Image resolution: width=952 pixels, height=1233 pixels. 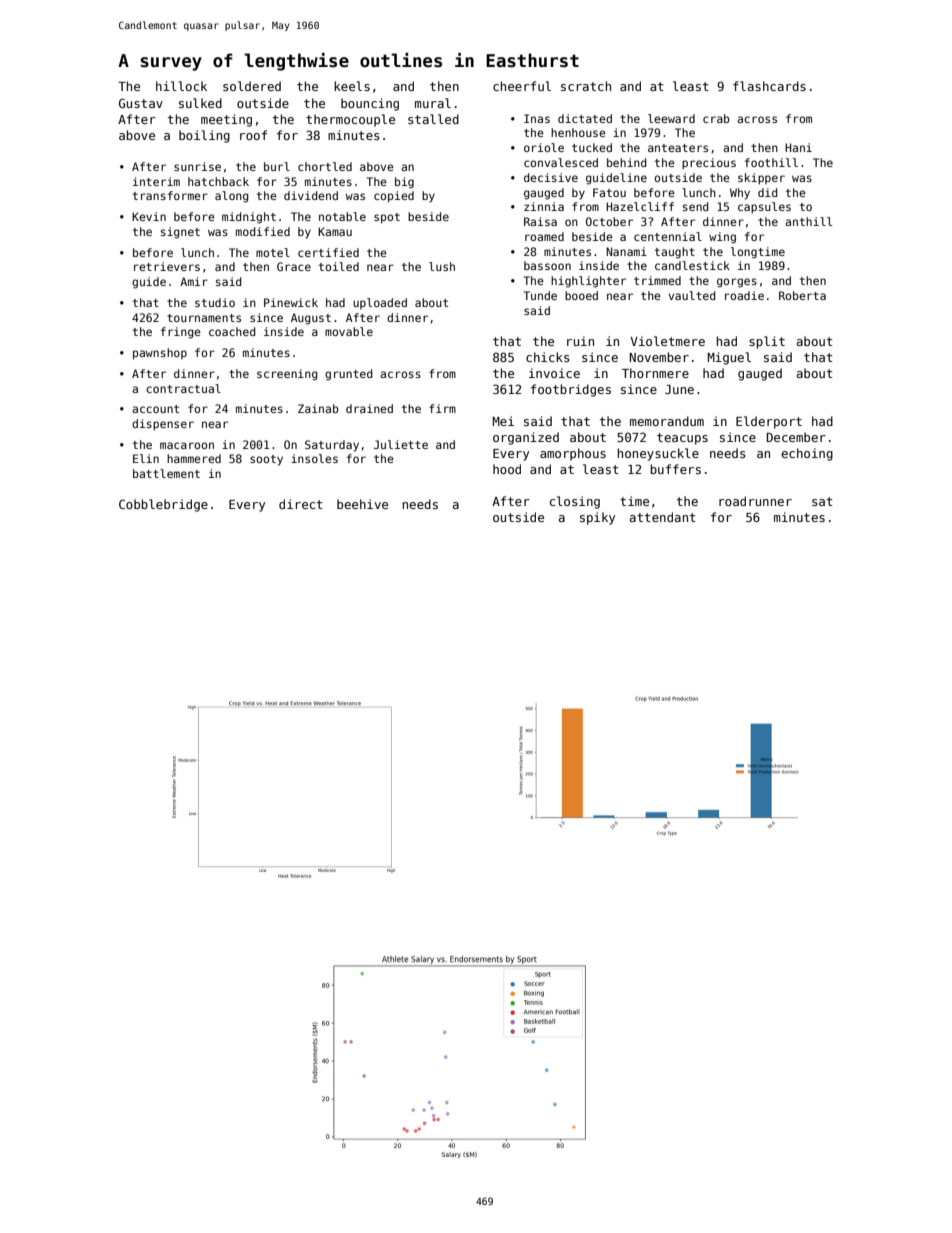 I want to click on Violetmere, so click(x=668, y=341).
